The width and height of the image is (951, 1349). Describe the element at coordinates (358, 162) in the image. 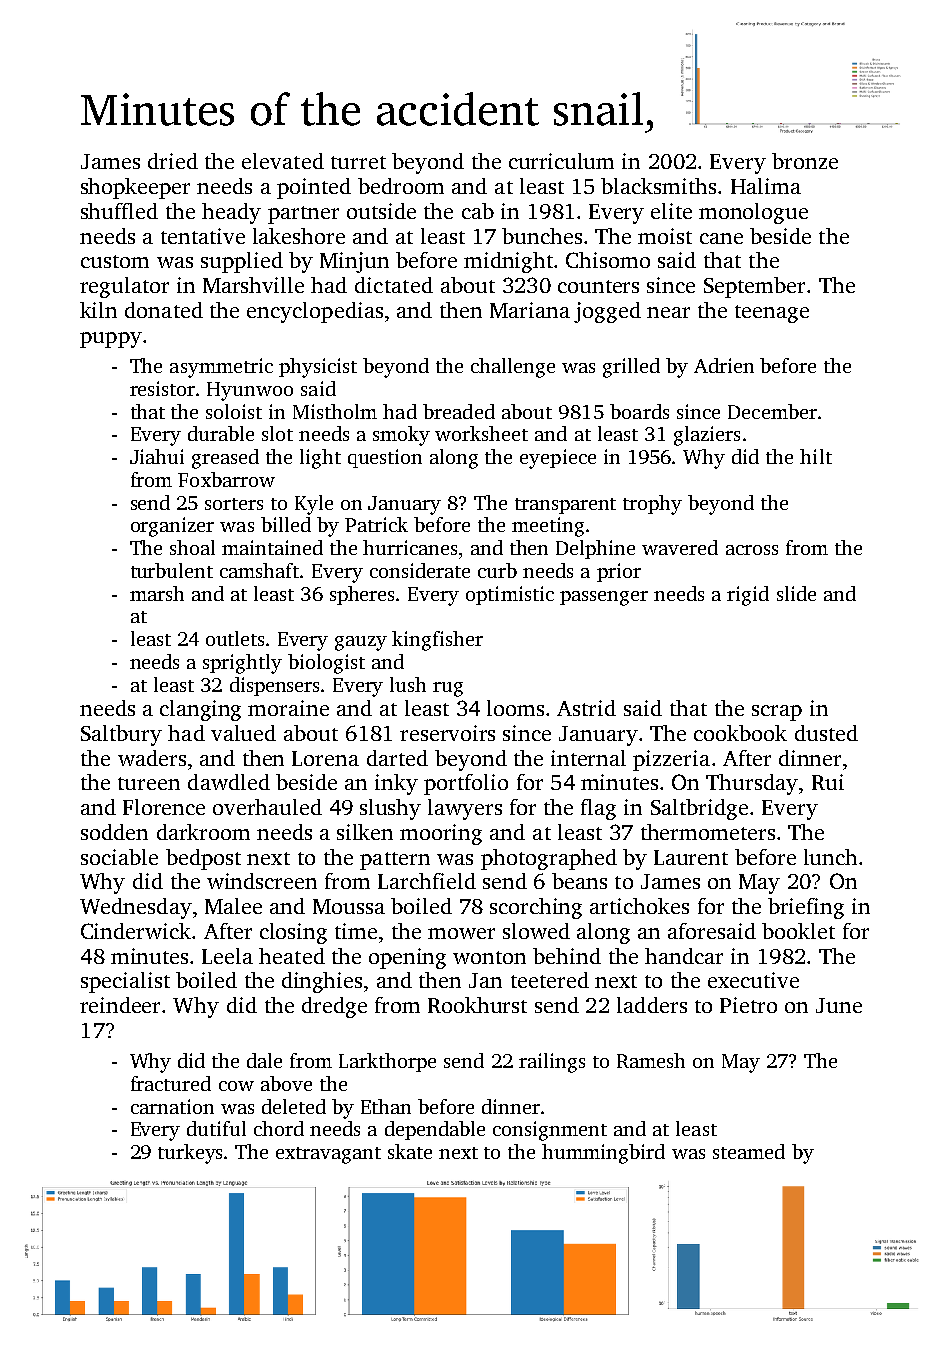

I see `turret` at that location.
